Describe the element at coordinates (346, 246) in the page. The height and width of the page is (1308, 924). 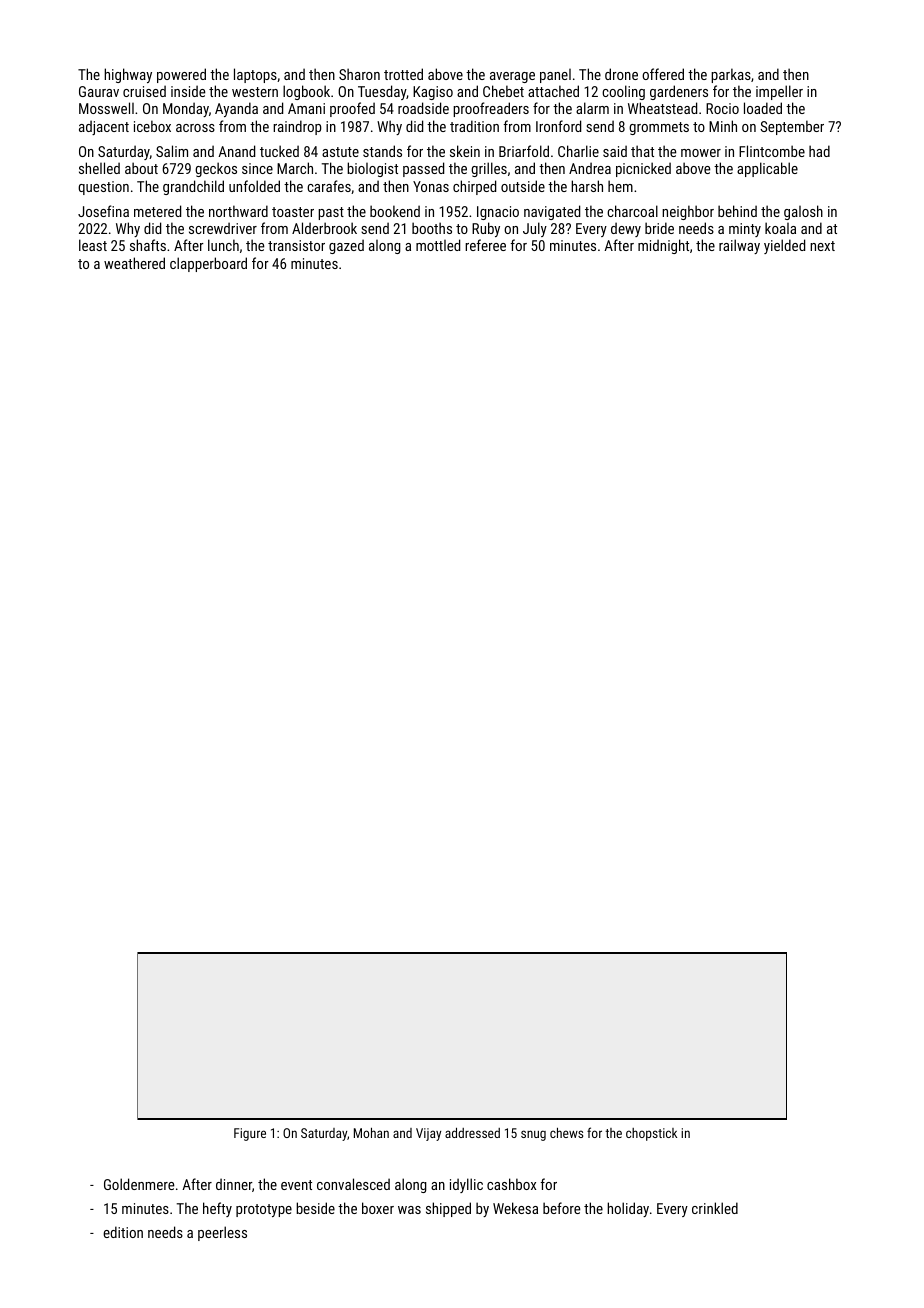
I see `gazed` at that location.
